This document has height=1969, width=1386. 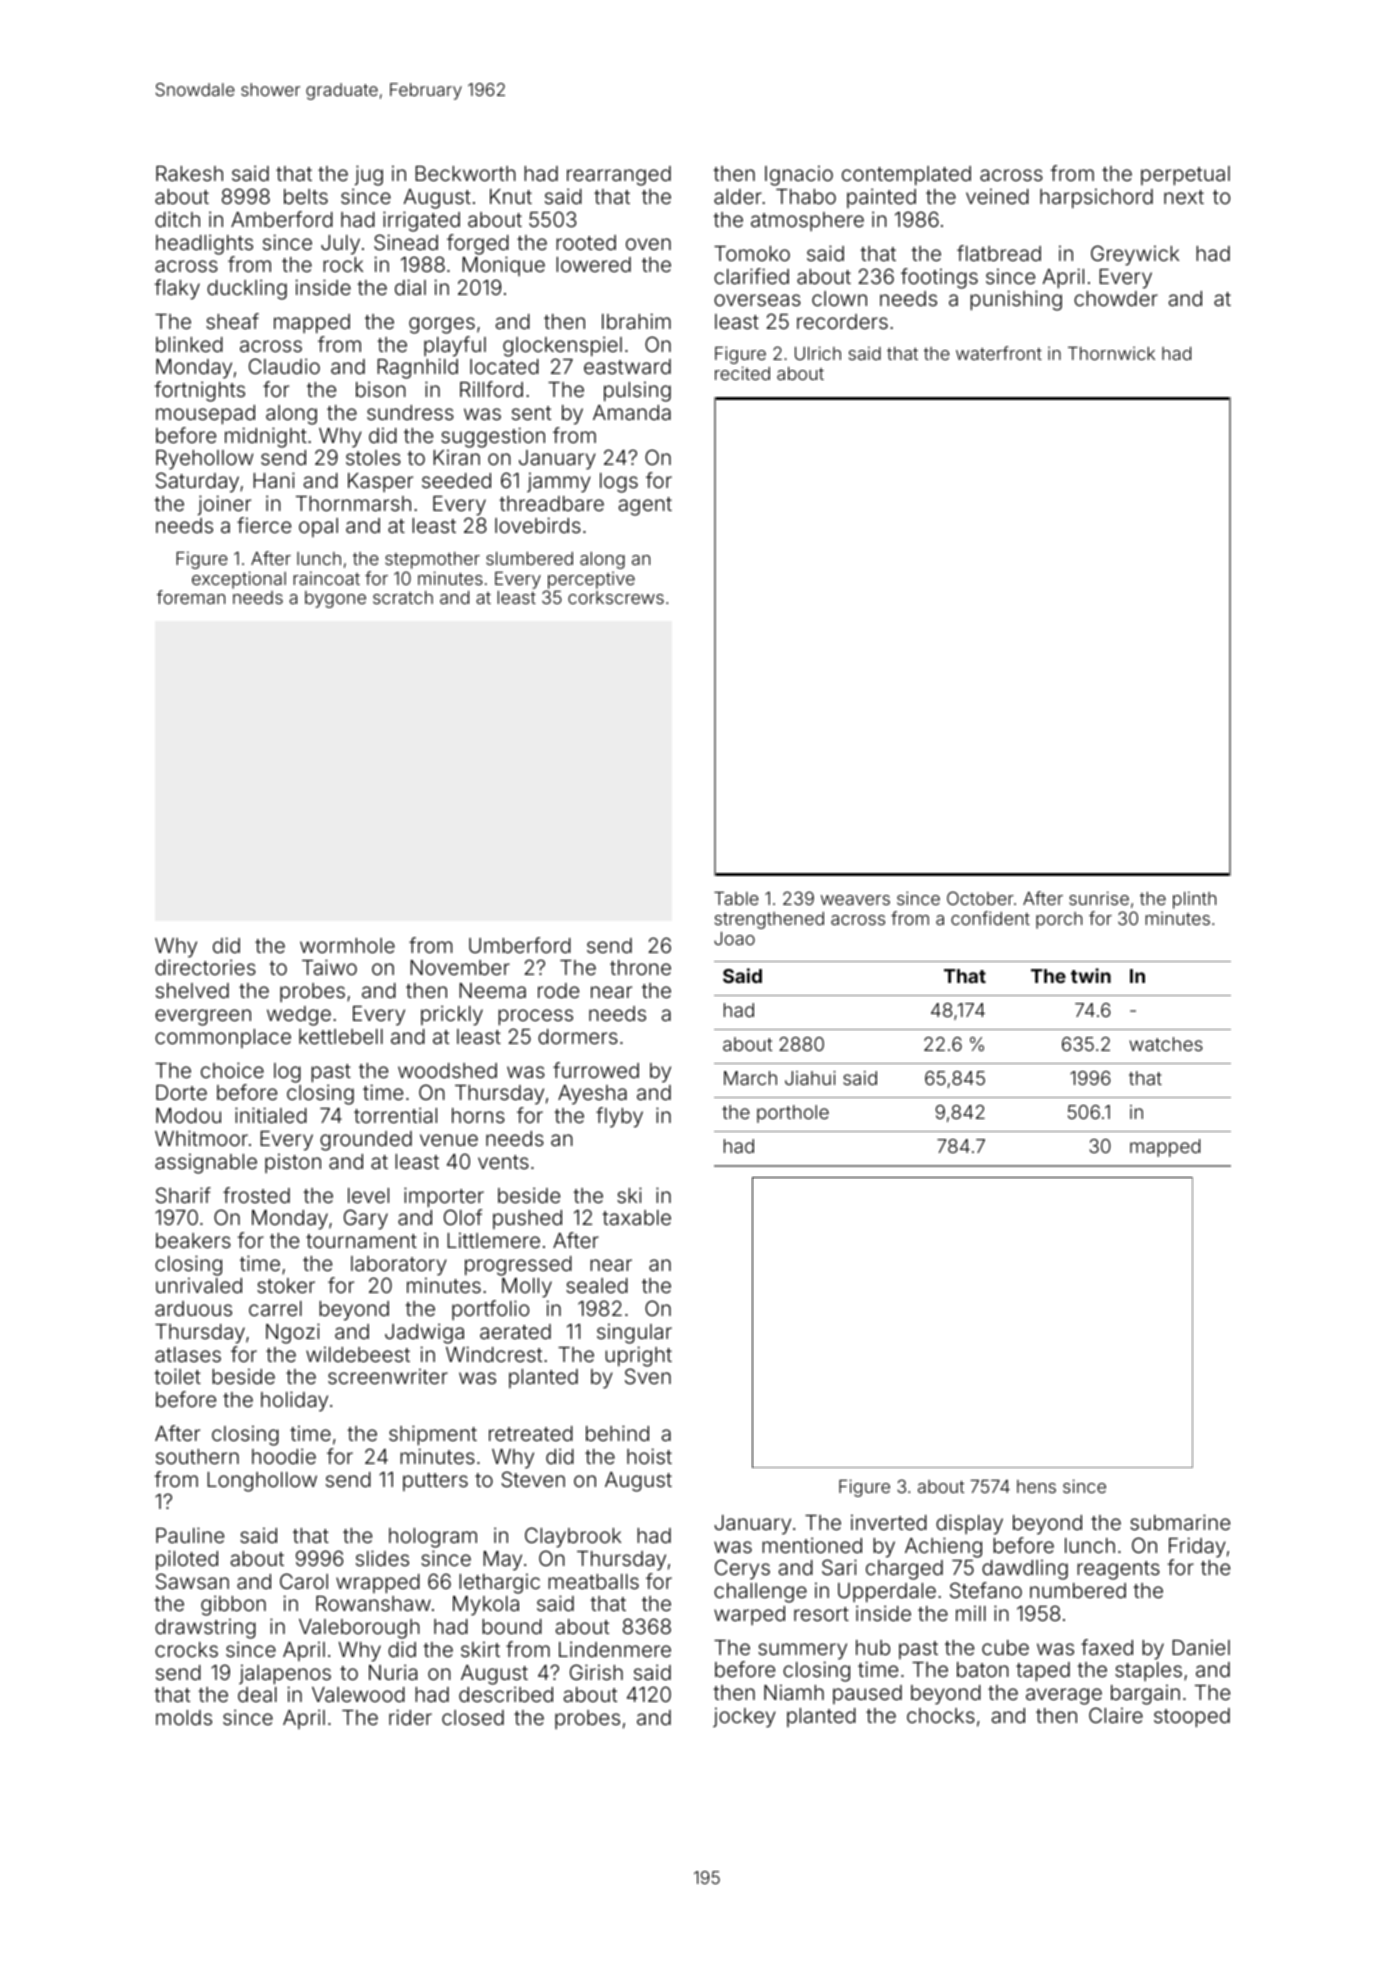 What do you see at coordinates (619, 176) in the document?
I see `rearranged` at bounding box center [619, 176].
